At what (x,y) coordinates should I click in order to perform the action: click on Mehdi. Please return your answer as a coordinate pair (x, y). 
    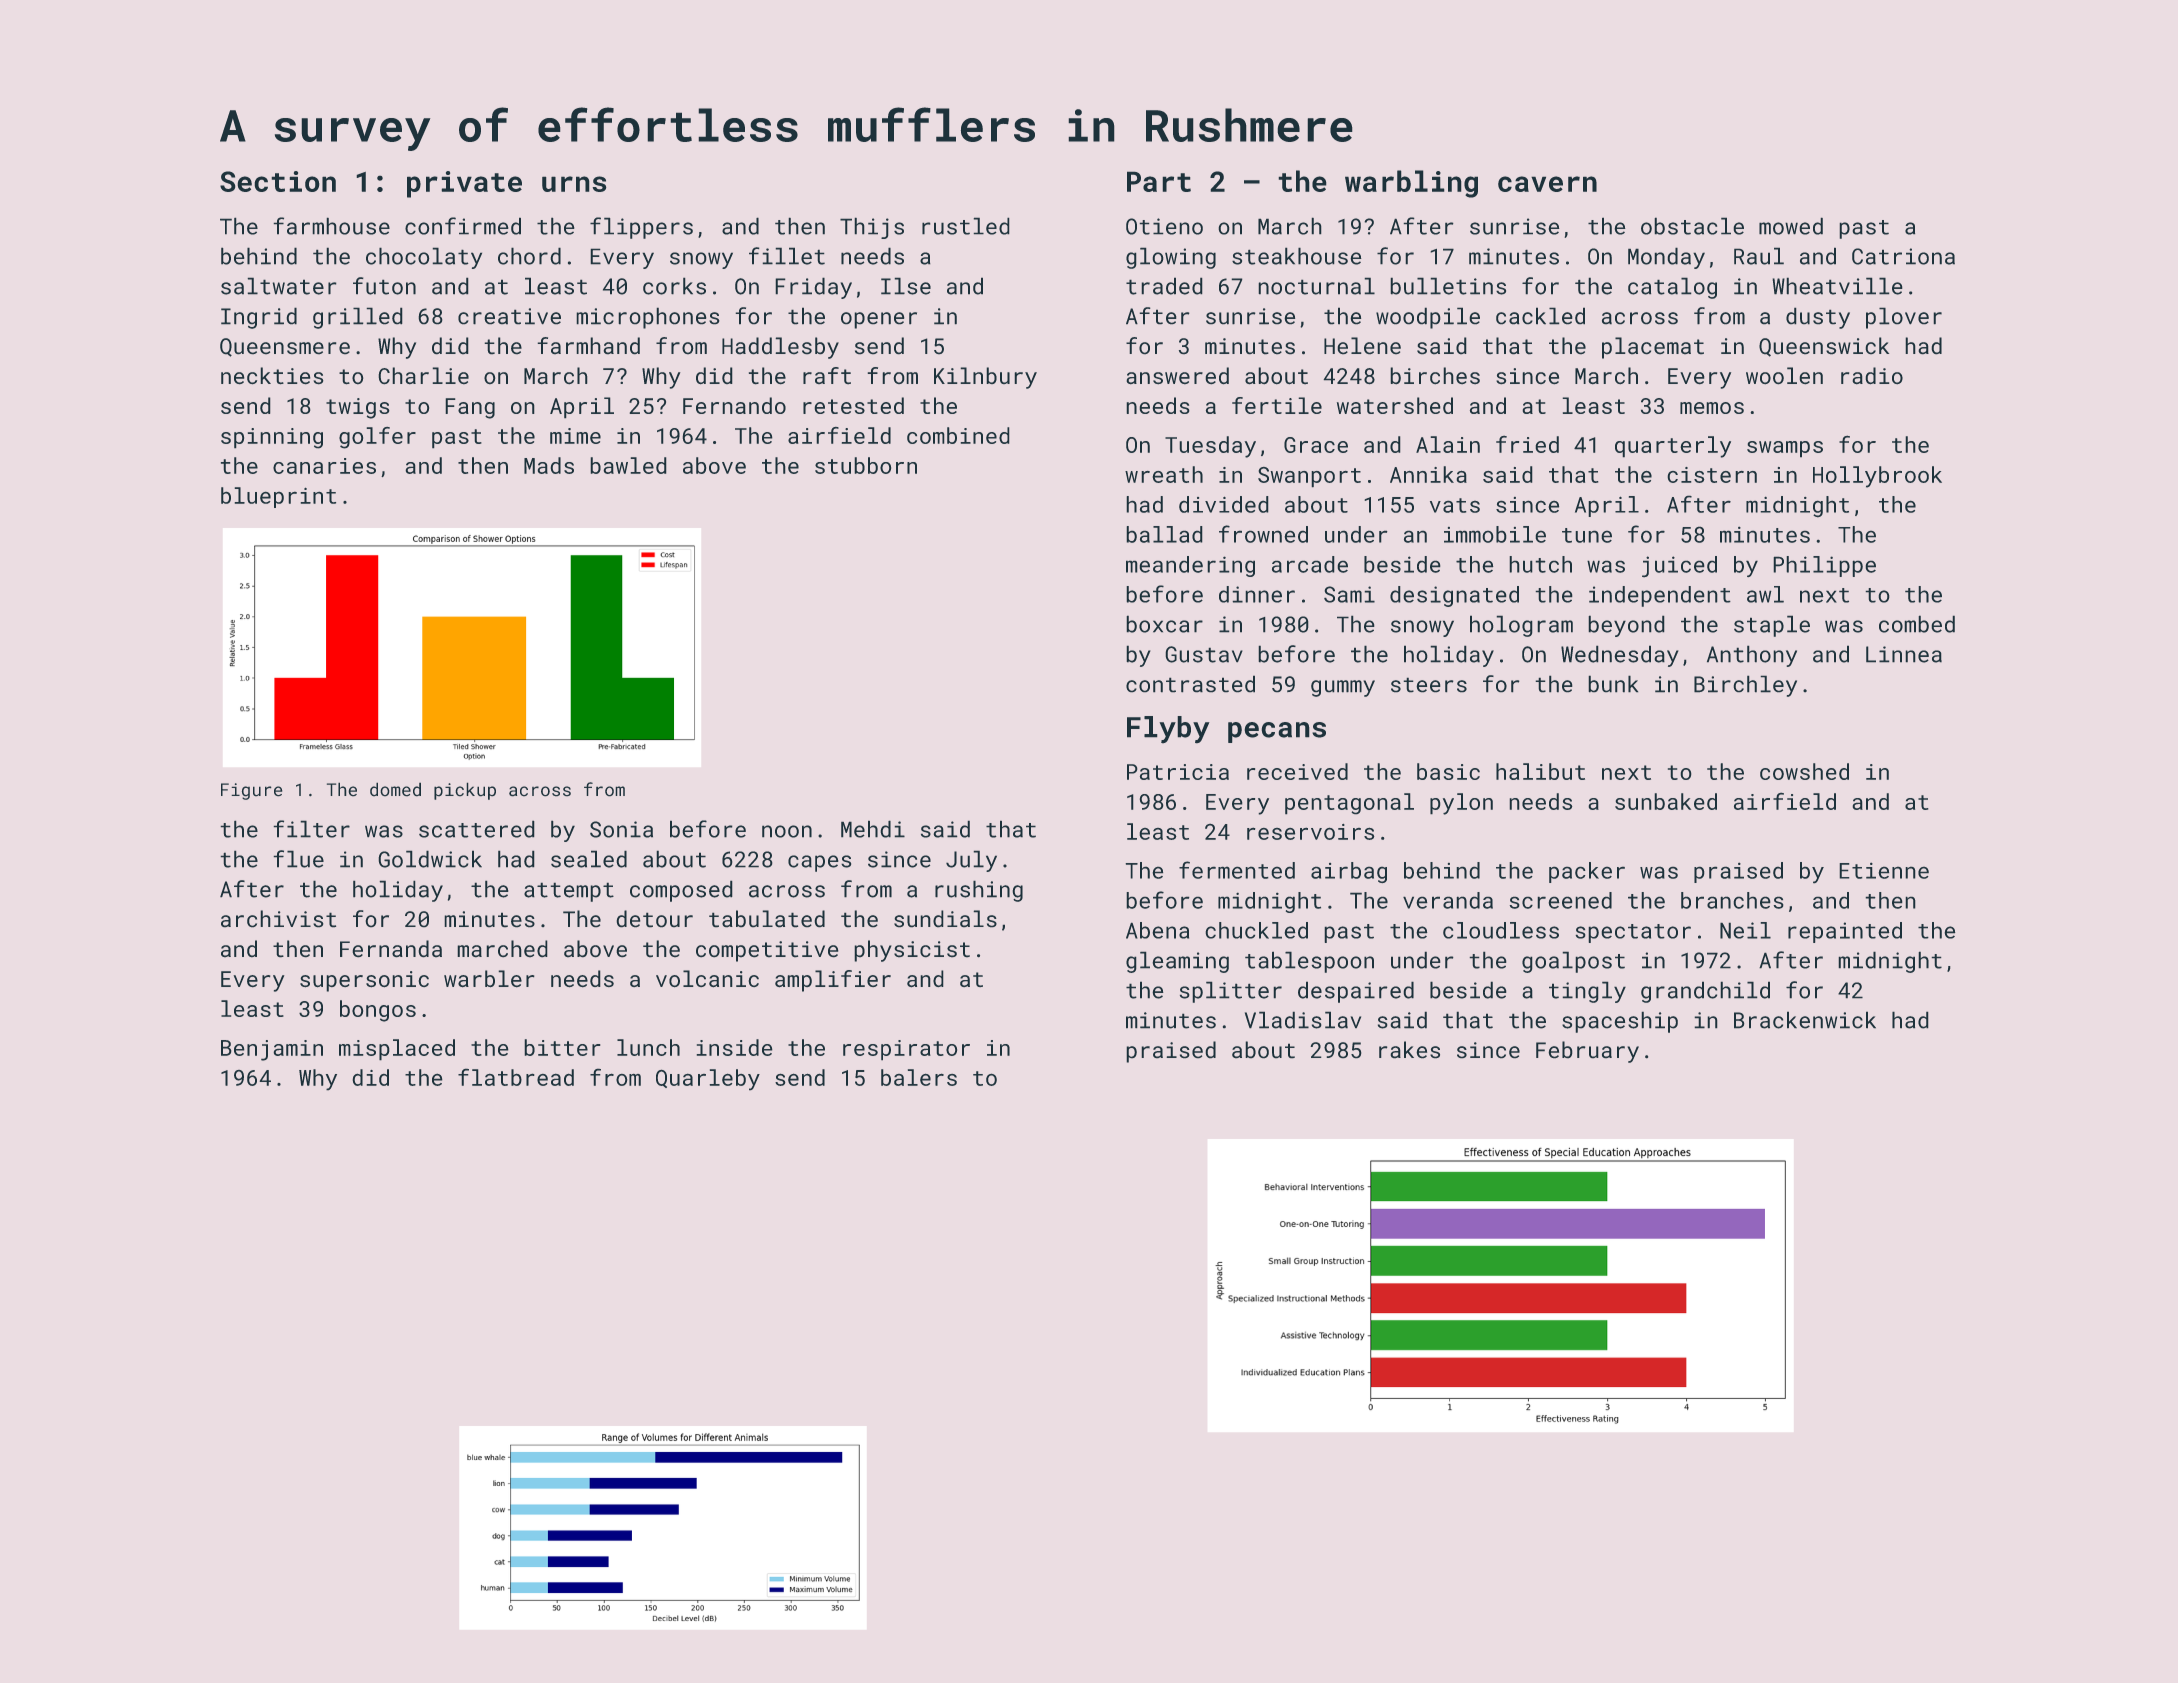
    Looking at the image, I should click on (873, 829).
